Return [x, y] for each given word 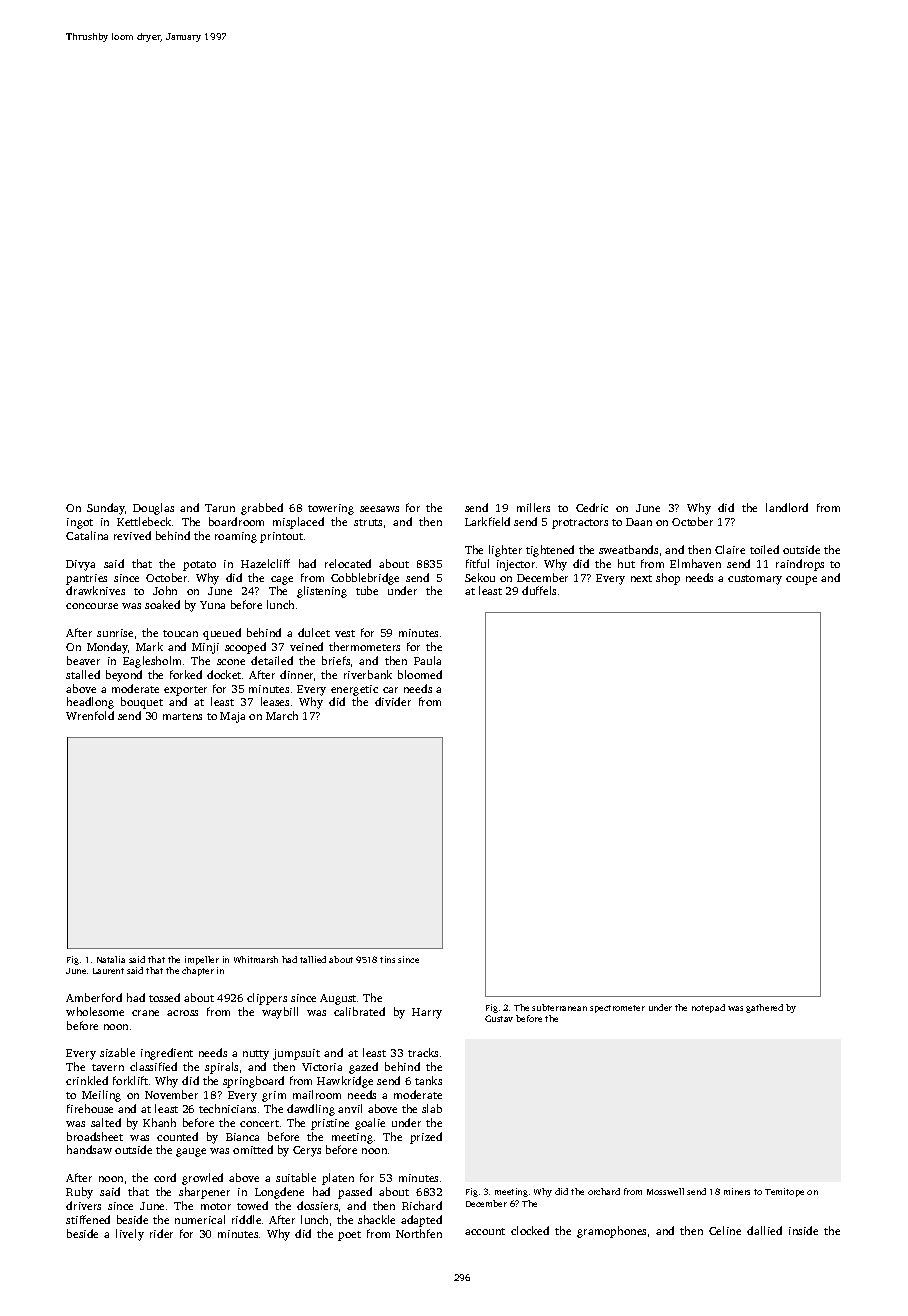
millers [533, 507]
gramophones [611, 1232]
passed [355, 1193]
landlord [787, 507]
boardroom [236, 521]
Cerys [307, 1151]
